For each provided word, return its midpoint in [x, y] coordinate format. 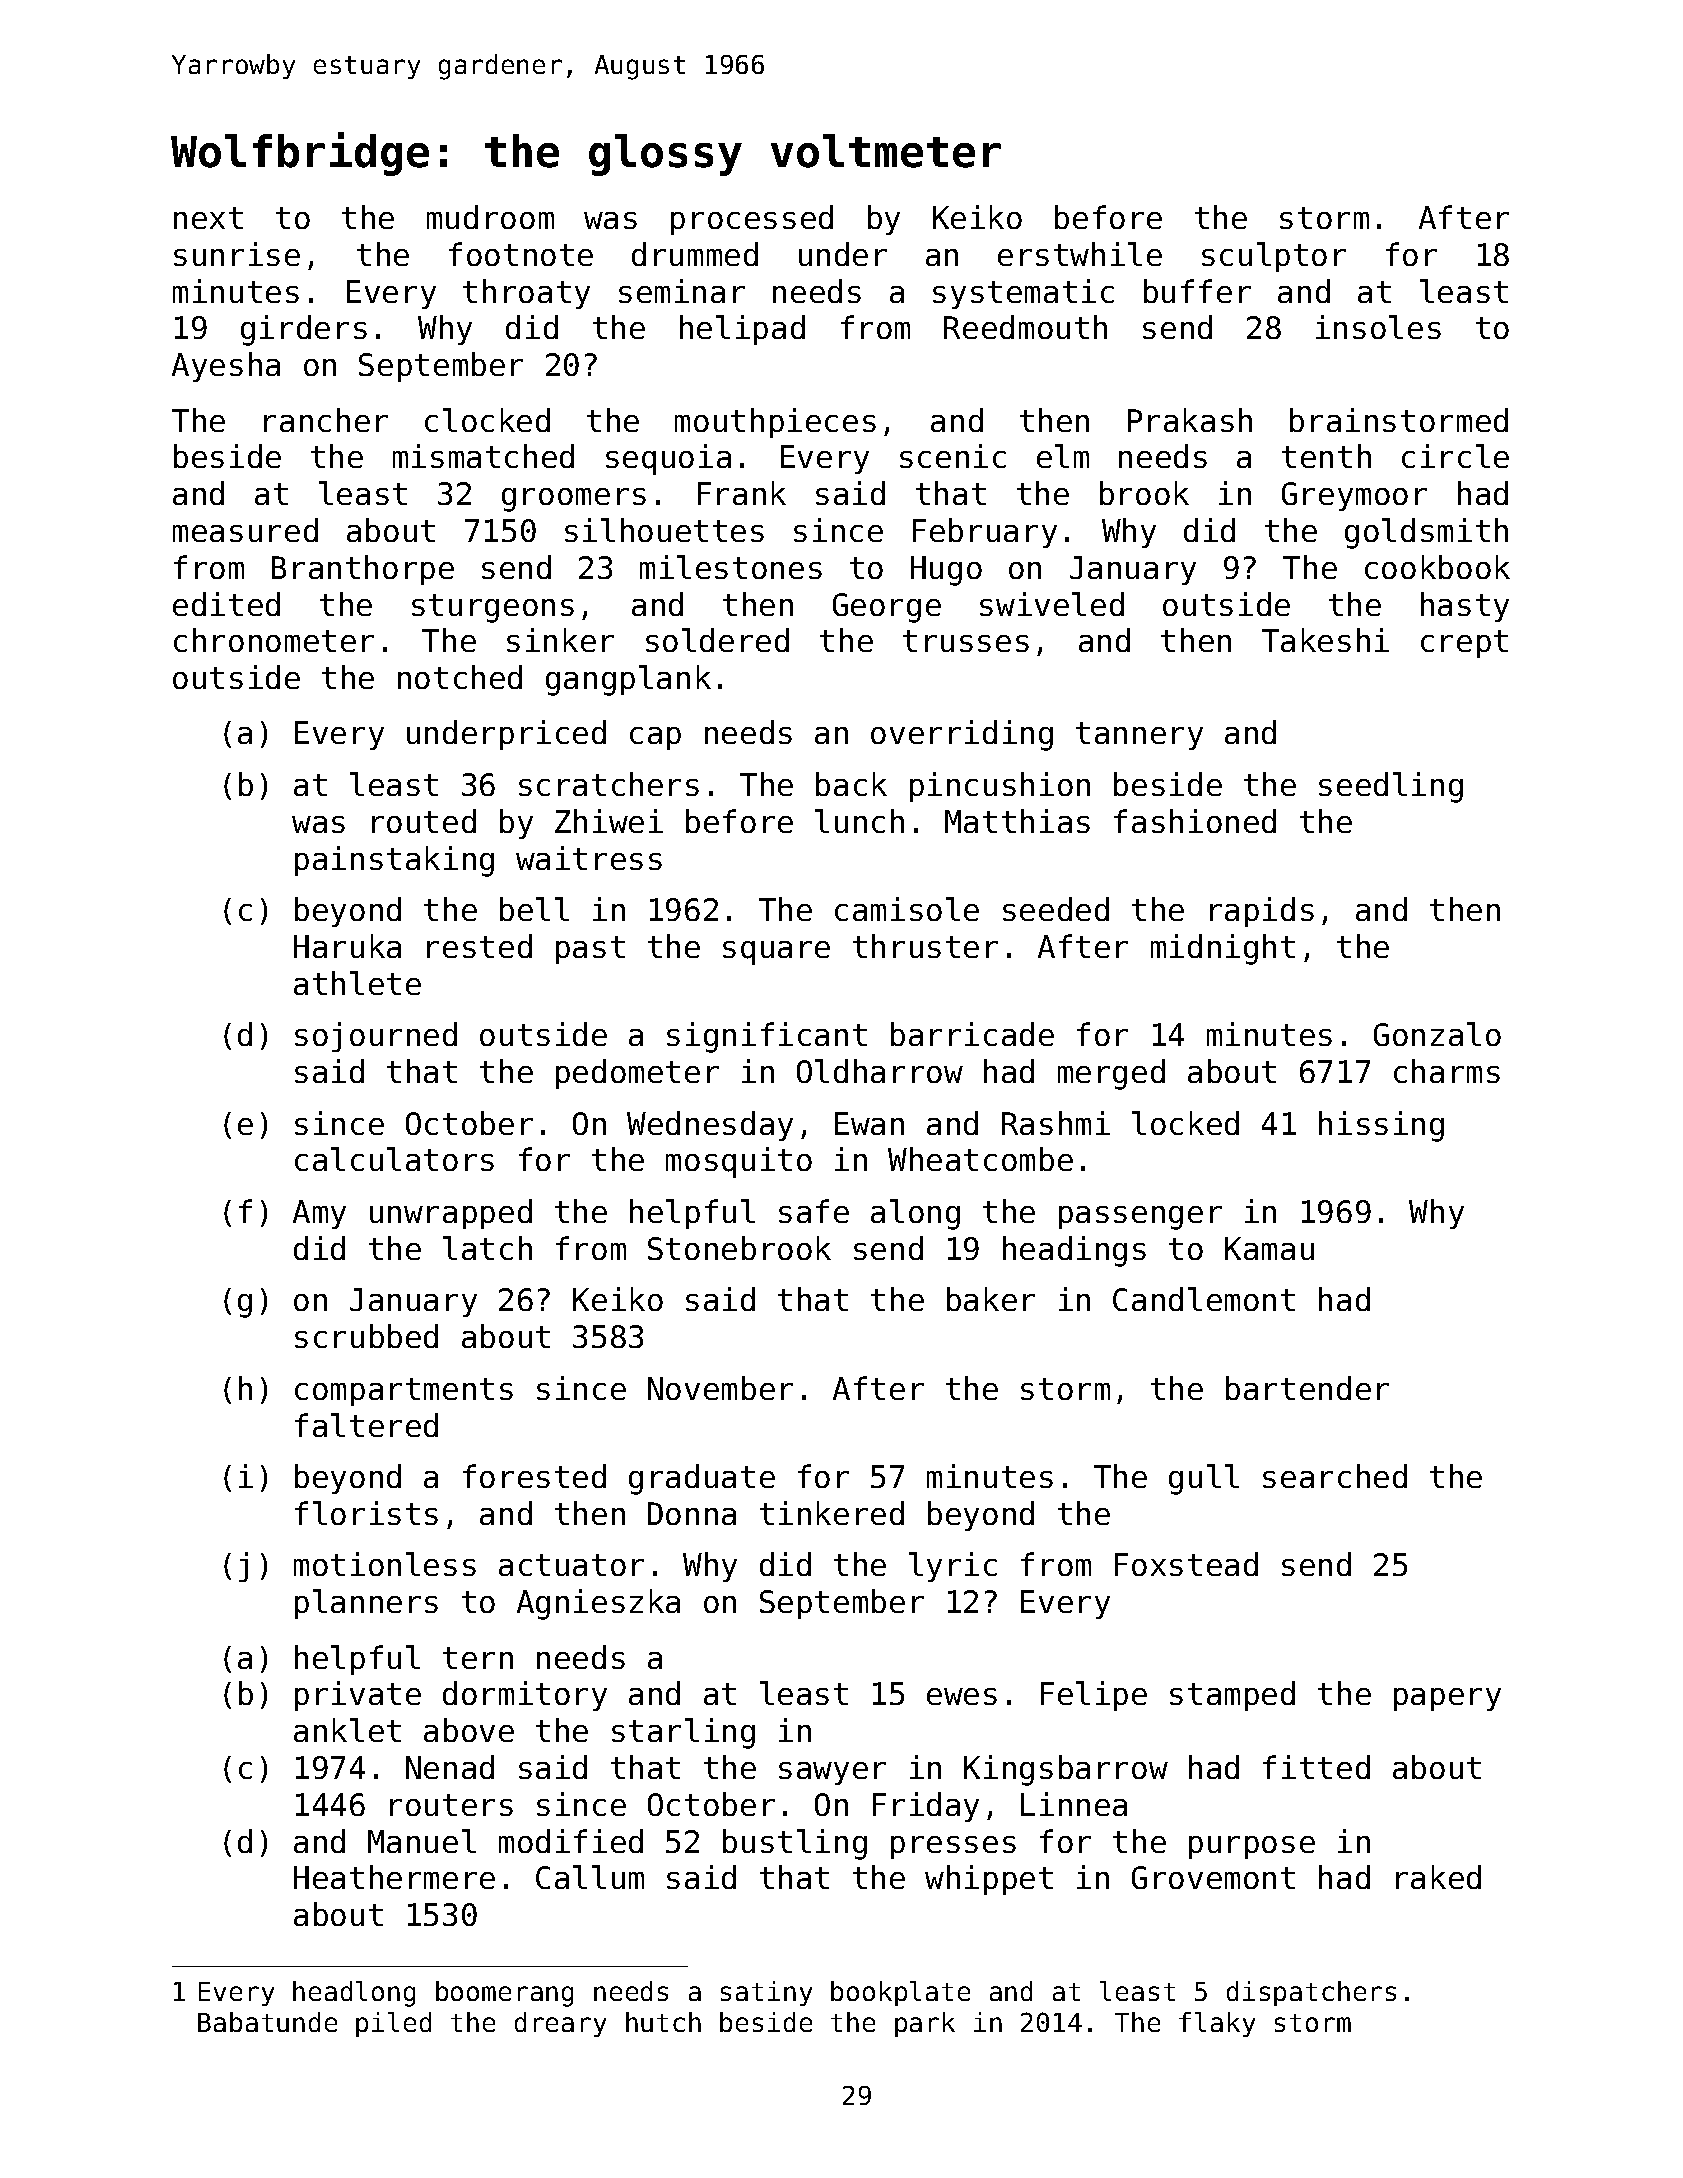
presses [953, 1847]
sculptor [1274, 257]
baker [991, 1299]
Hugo [946, 571]
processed [752, 220]
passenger [1140, 1218]
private [358, 1696]
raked [1438, 1877]
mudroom [490, 217]
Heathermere [394, 1877]
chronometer [274, 640]
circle [1455, 456]
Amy [319, 1214]
